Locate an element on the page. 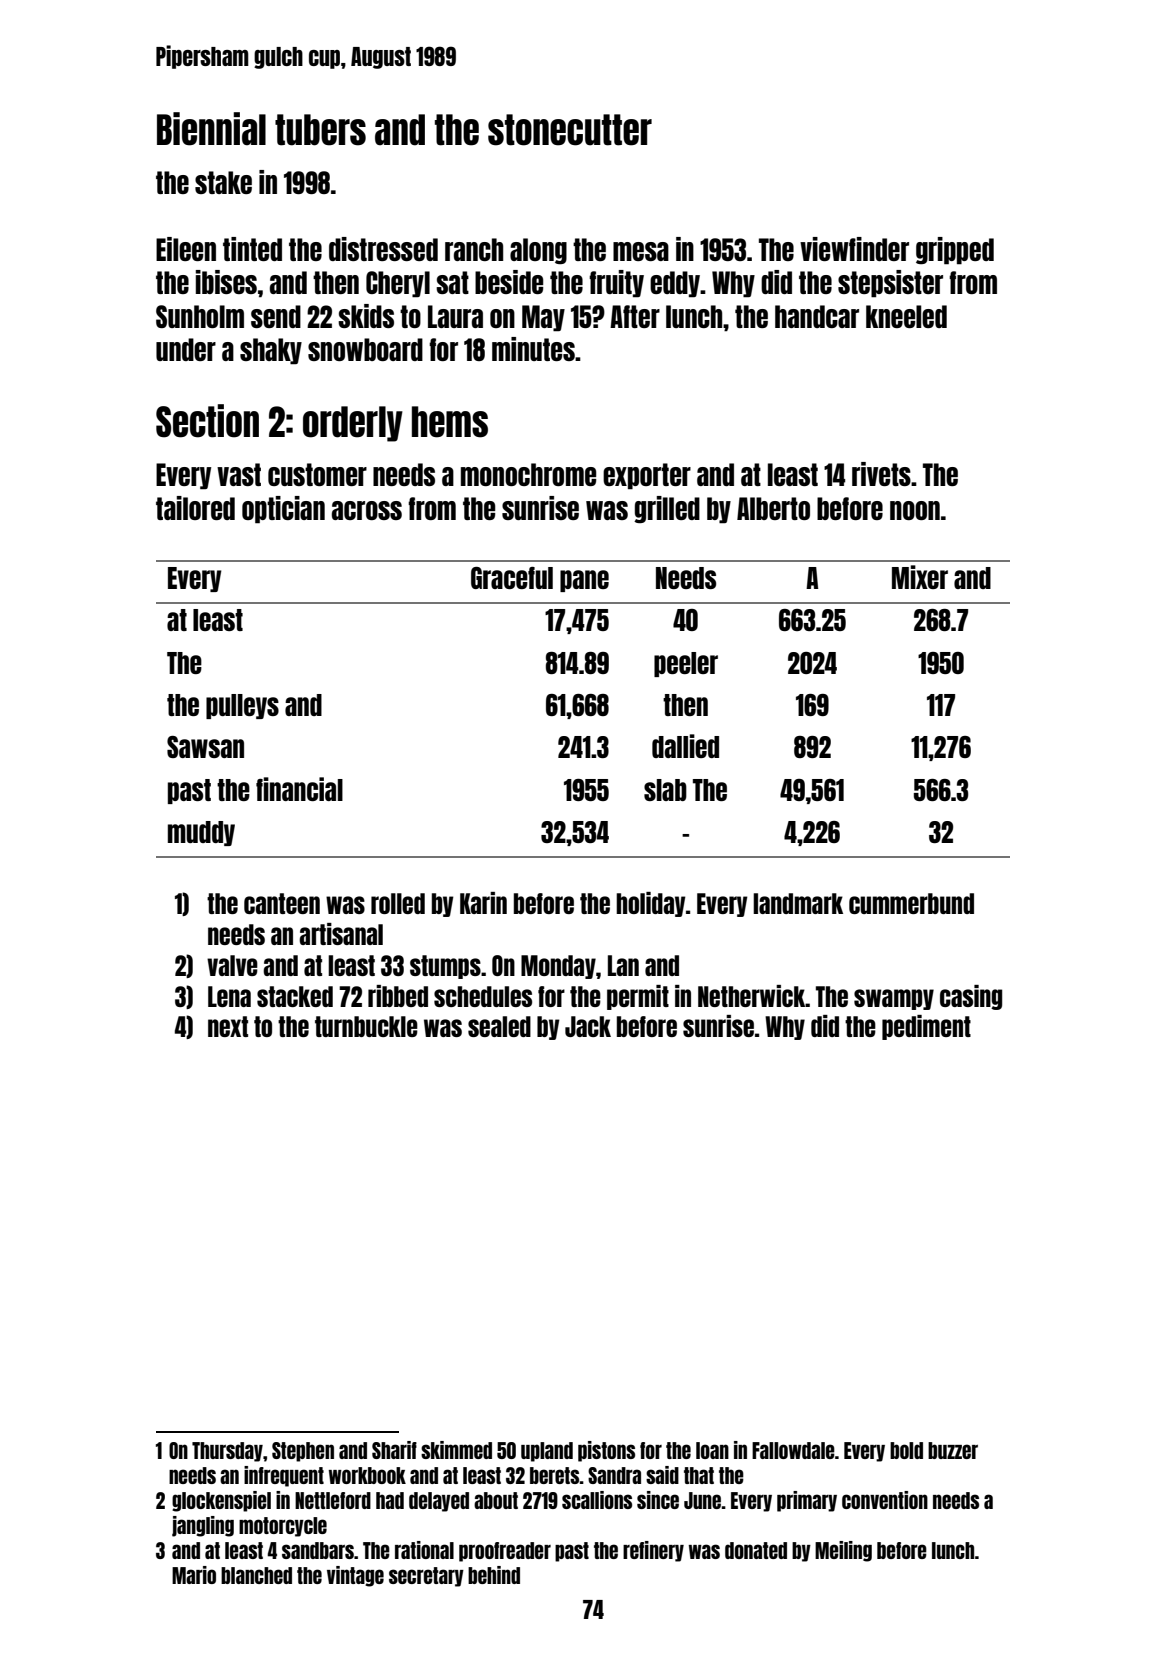 Image resolution: width=1165 pixels, height=1654 pixels. orderly is located at coordinates (353, 424).
